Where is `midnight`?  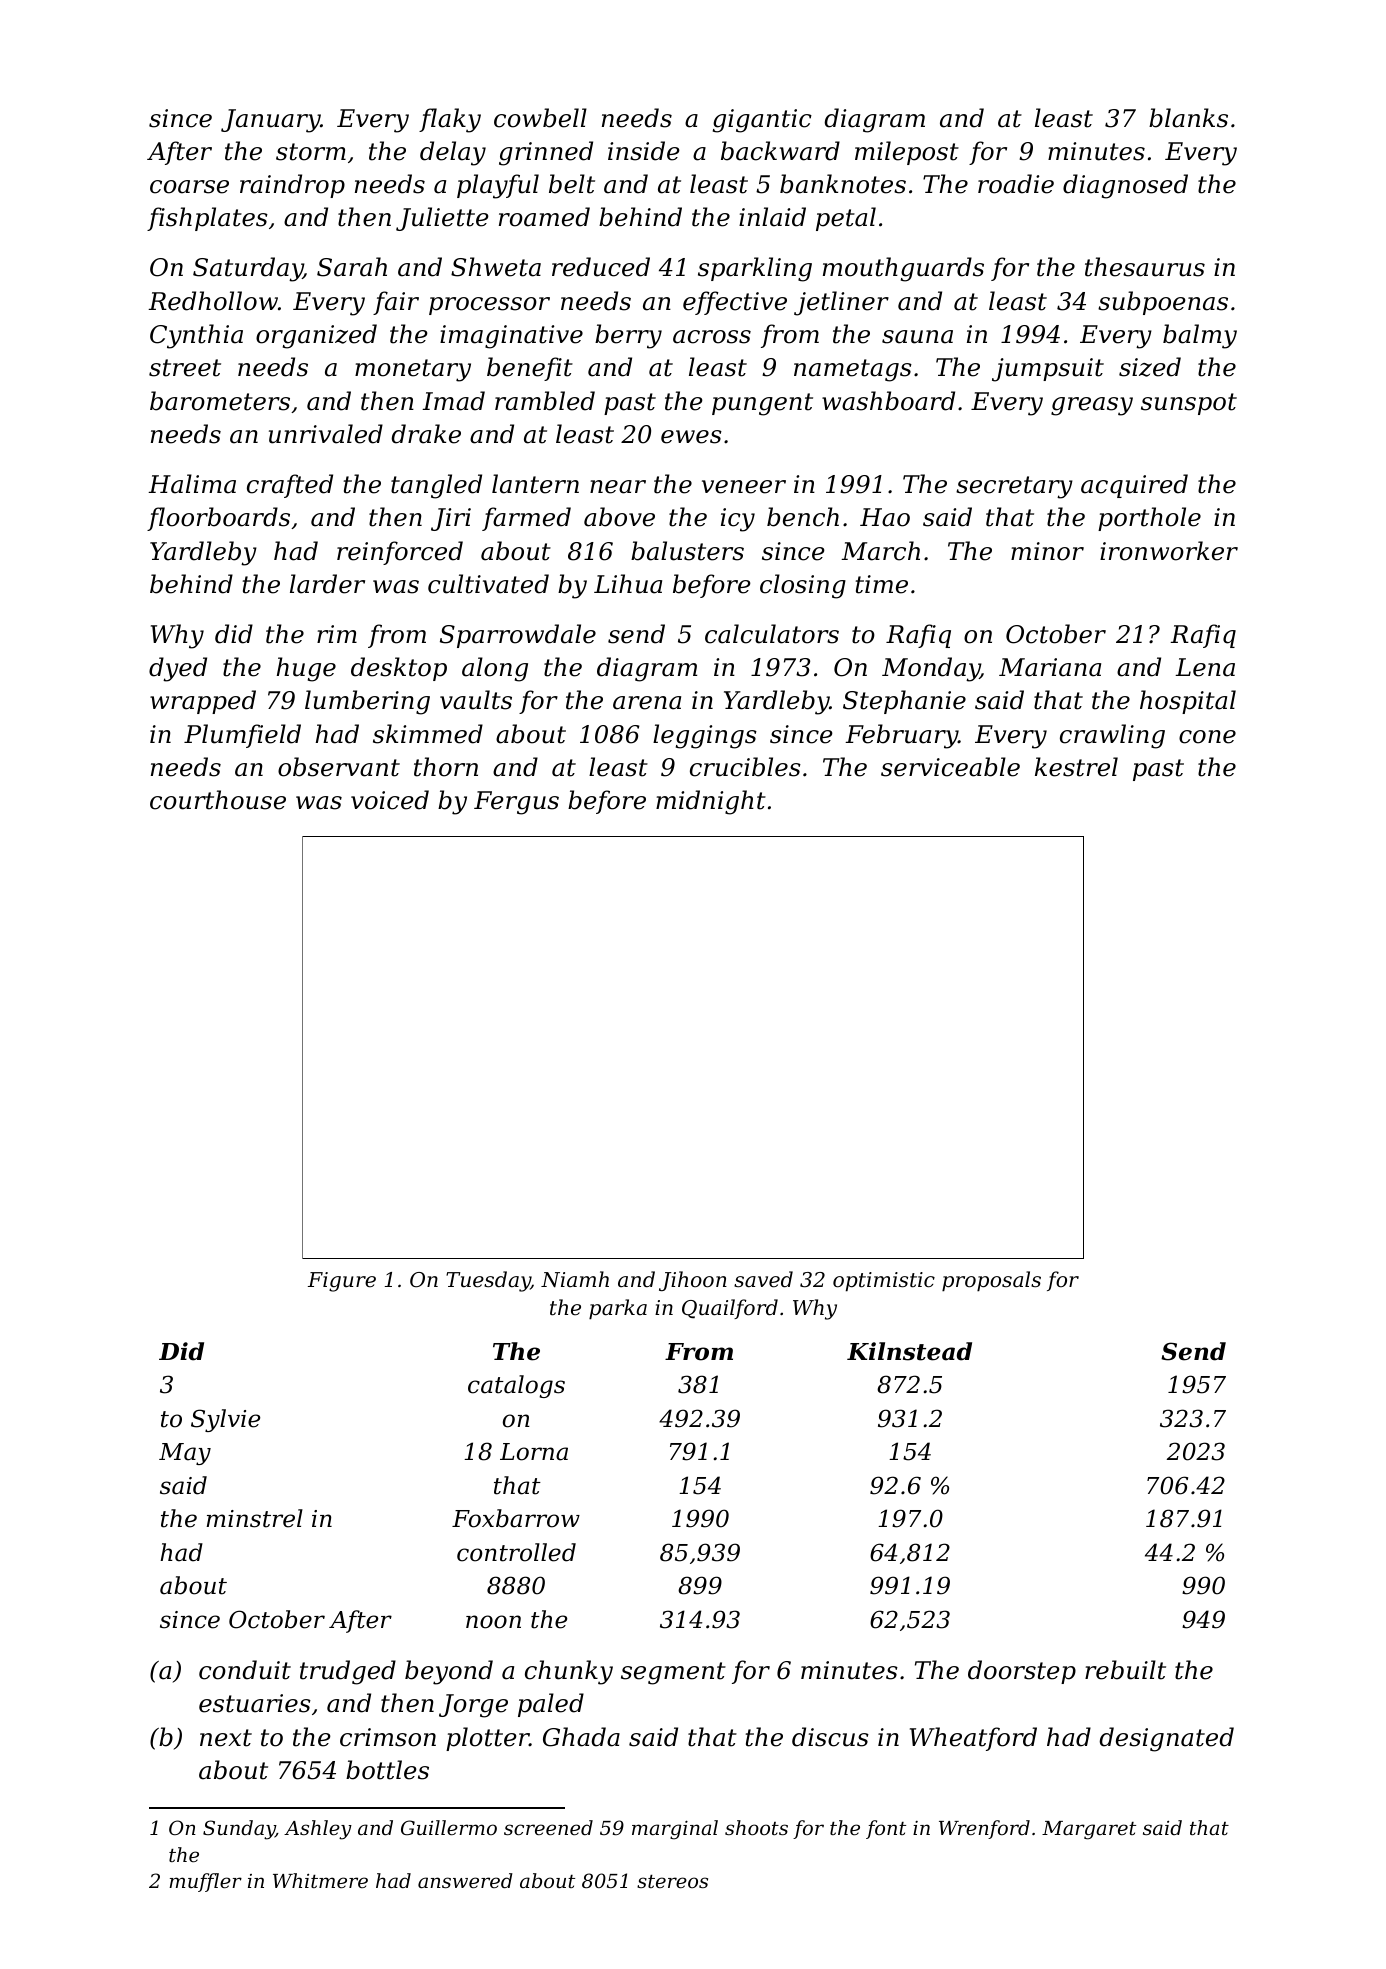 midnight is located at coordinates (711, 802).
